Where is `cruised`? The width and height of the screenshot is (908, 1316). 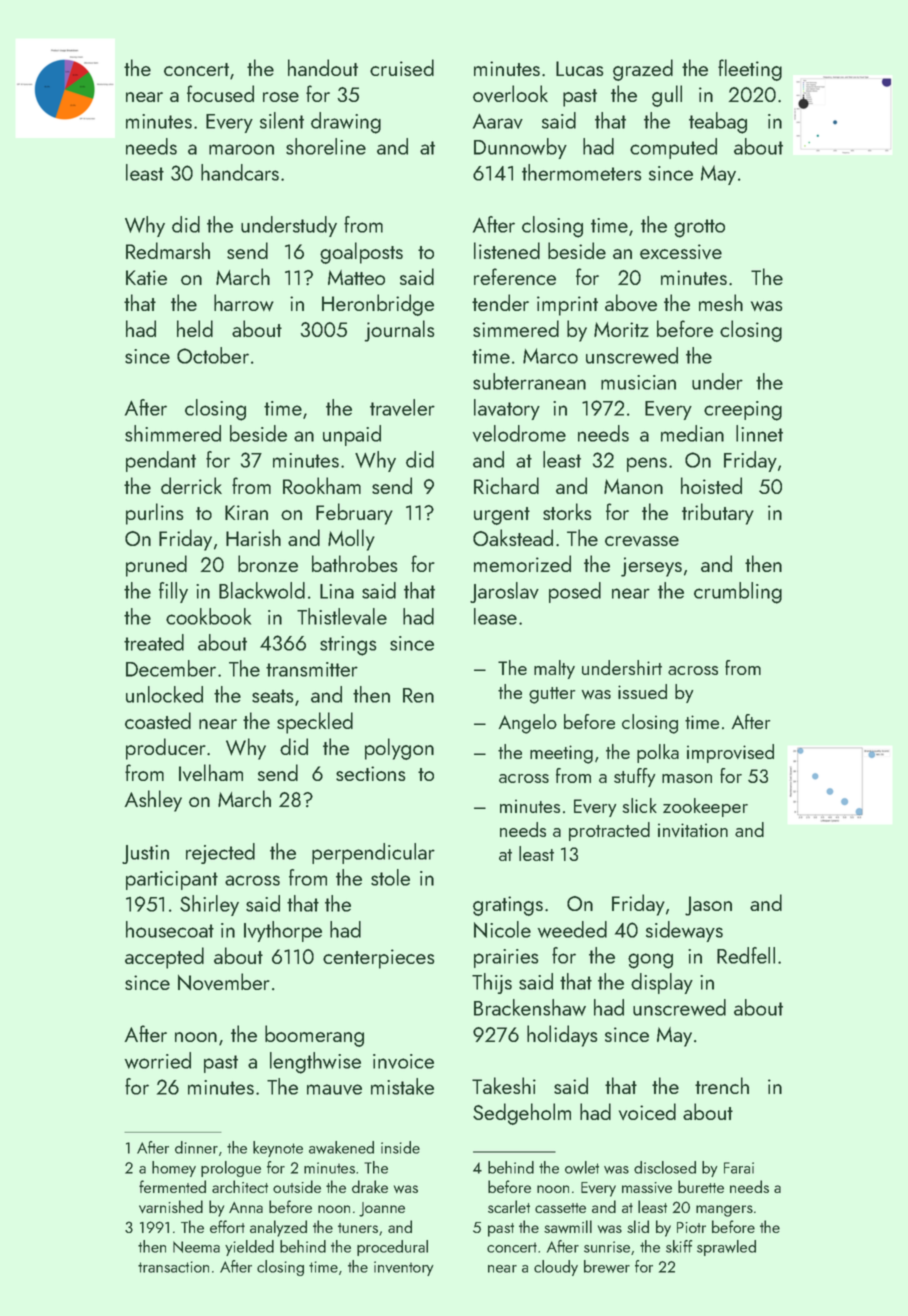
cruised is located at coordinates (402, 67).
